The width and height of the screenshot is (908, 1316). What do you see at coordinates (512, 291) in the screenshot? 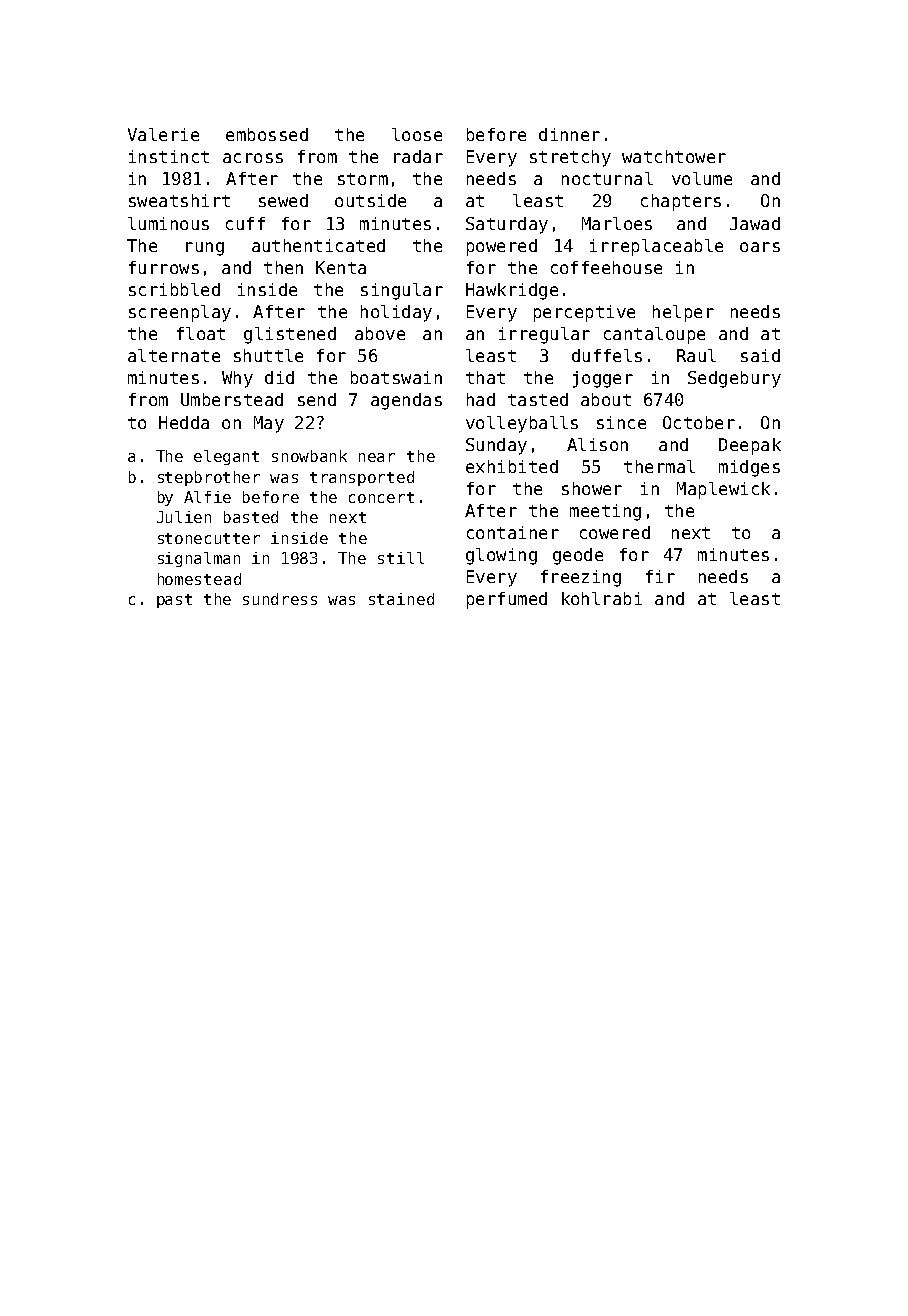
I see `Hawkridge` at bounding box center [512, 291].
